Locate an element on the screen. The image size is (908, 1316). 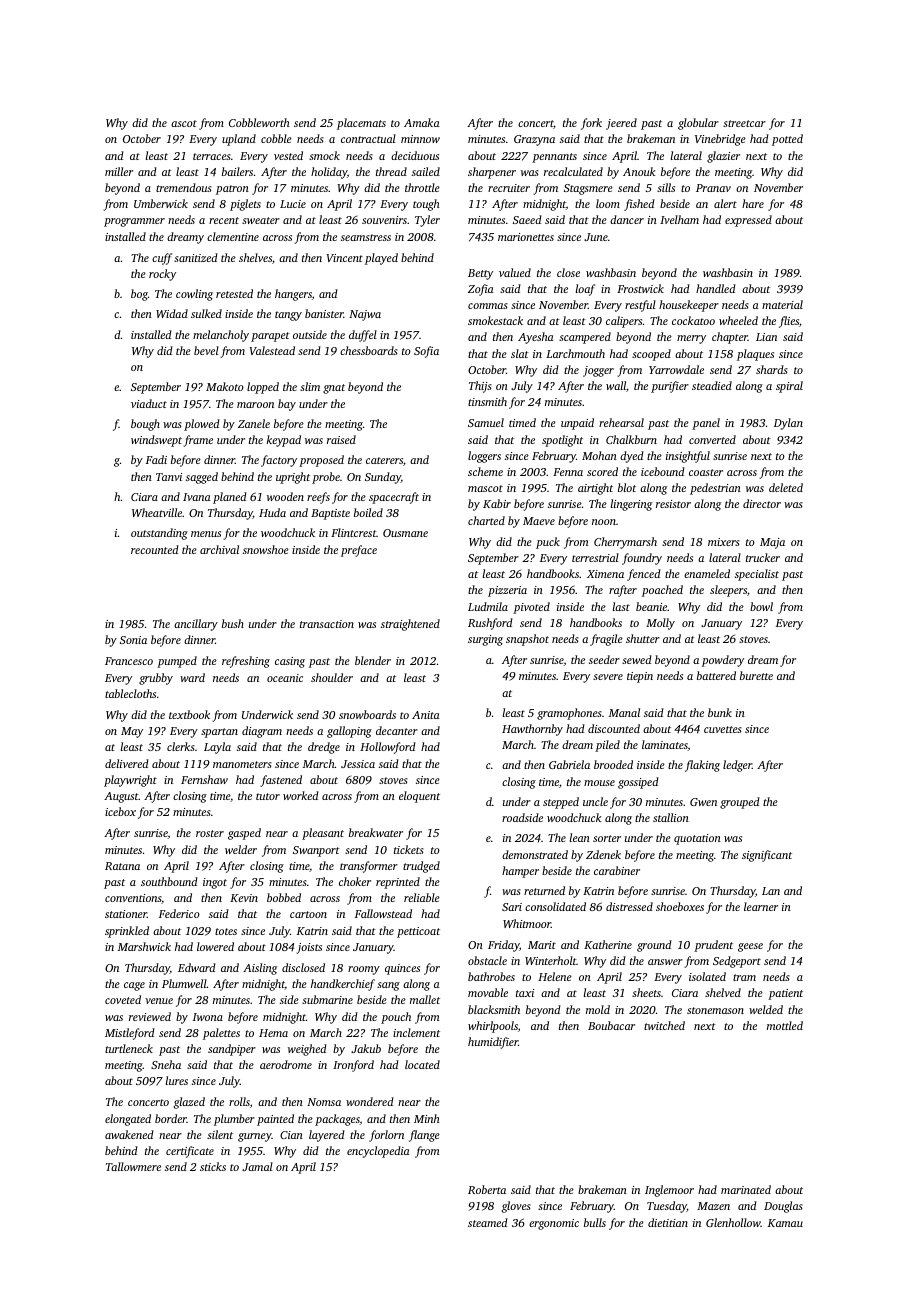
Amaka is located at coordinates (422, 122).
